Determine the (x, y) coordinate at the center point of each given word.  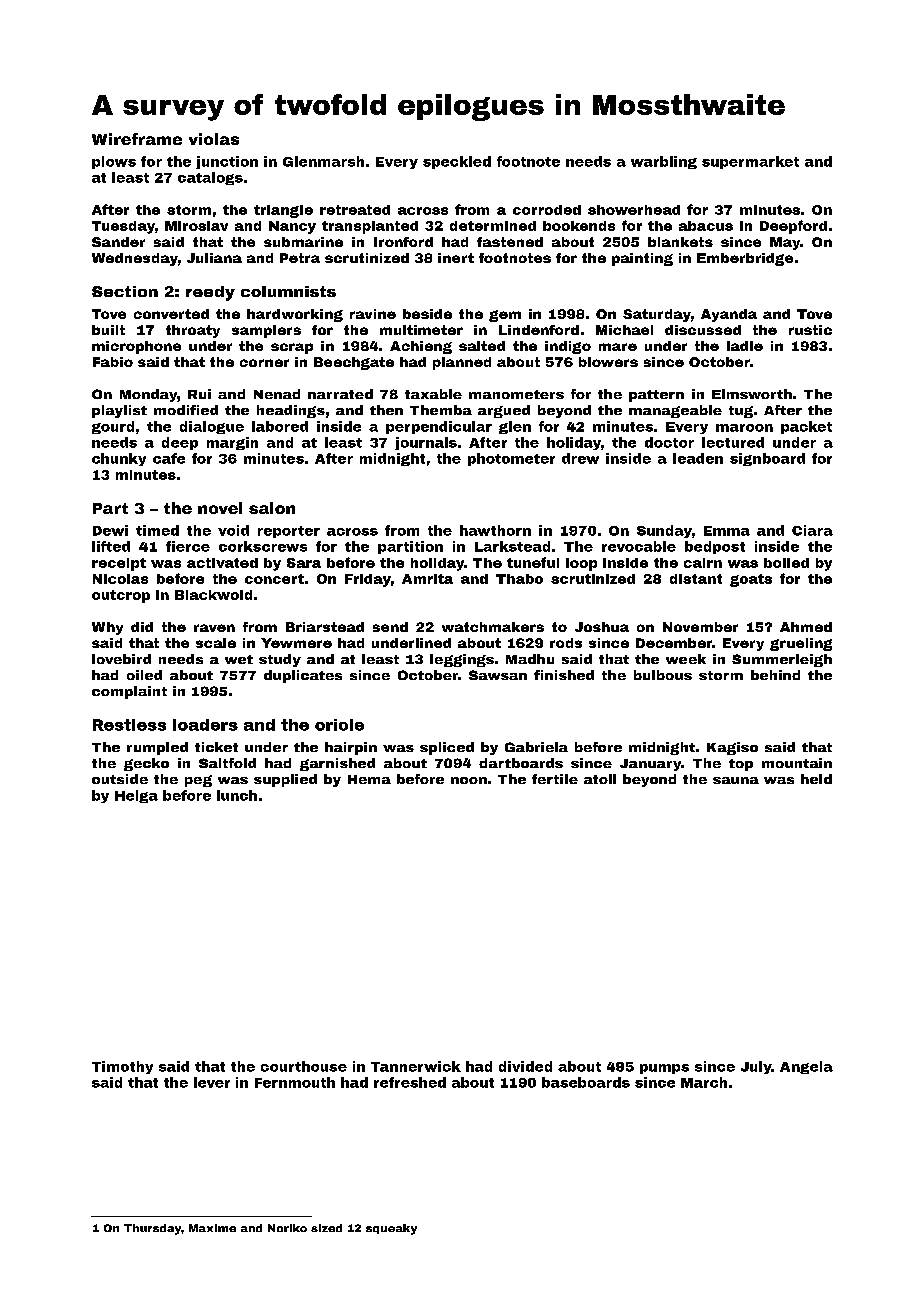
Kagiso (732, 748)
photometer (511, 459)
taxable (433, 394)
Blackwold (213, 595)
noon (469, 780)
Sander (118, 242)
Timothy (122, 1067)
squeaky (391, 1229)
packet (806, 427)
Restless (129, 725)
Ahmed (806, 627)
